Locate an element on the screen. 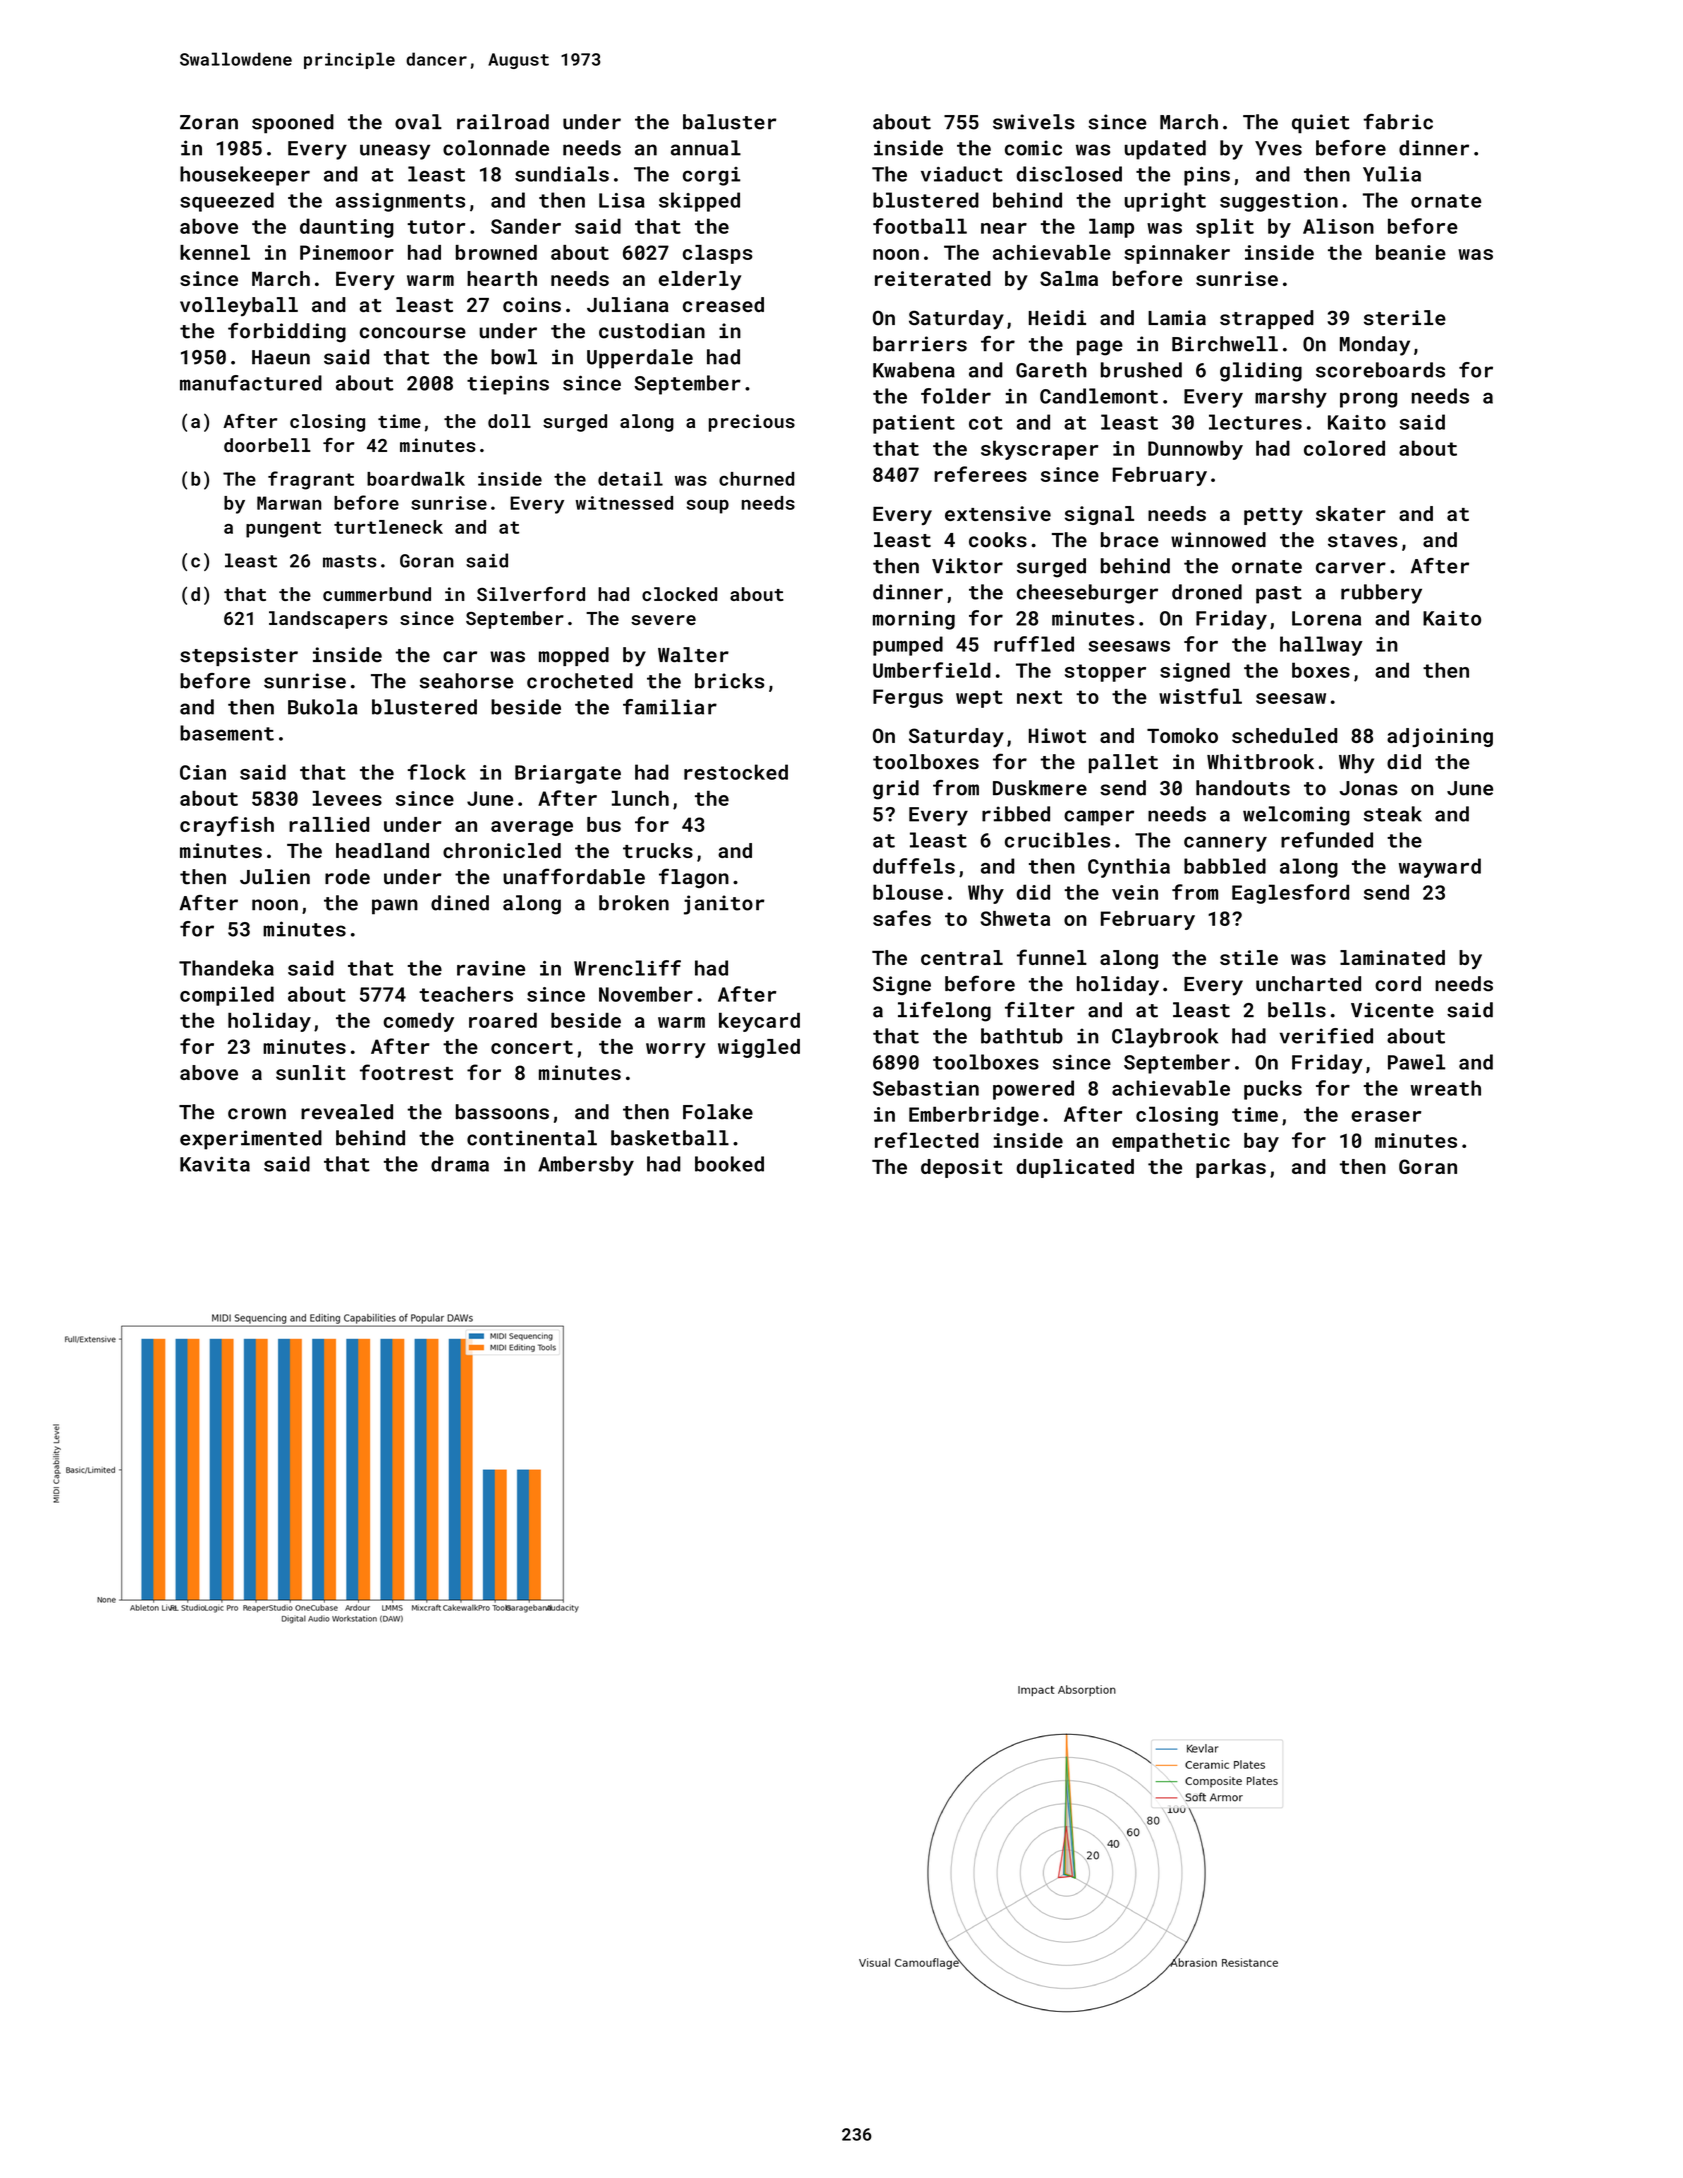  drama is located at coordinates (460, 1164).
